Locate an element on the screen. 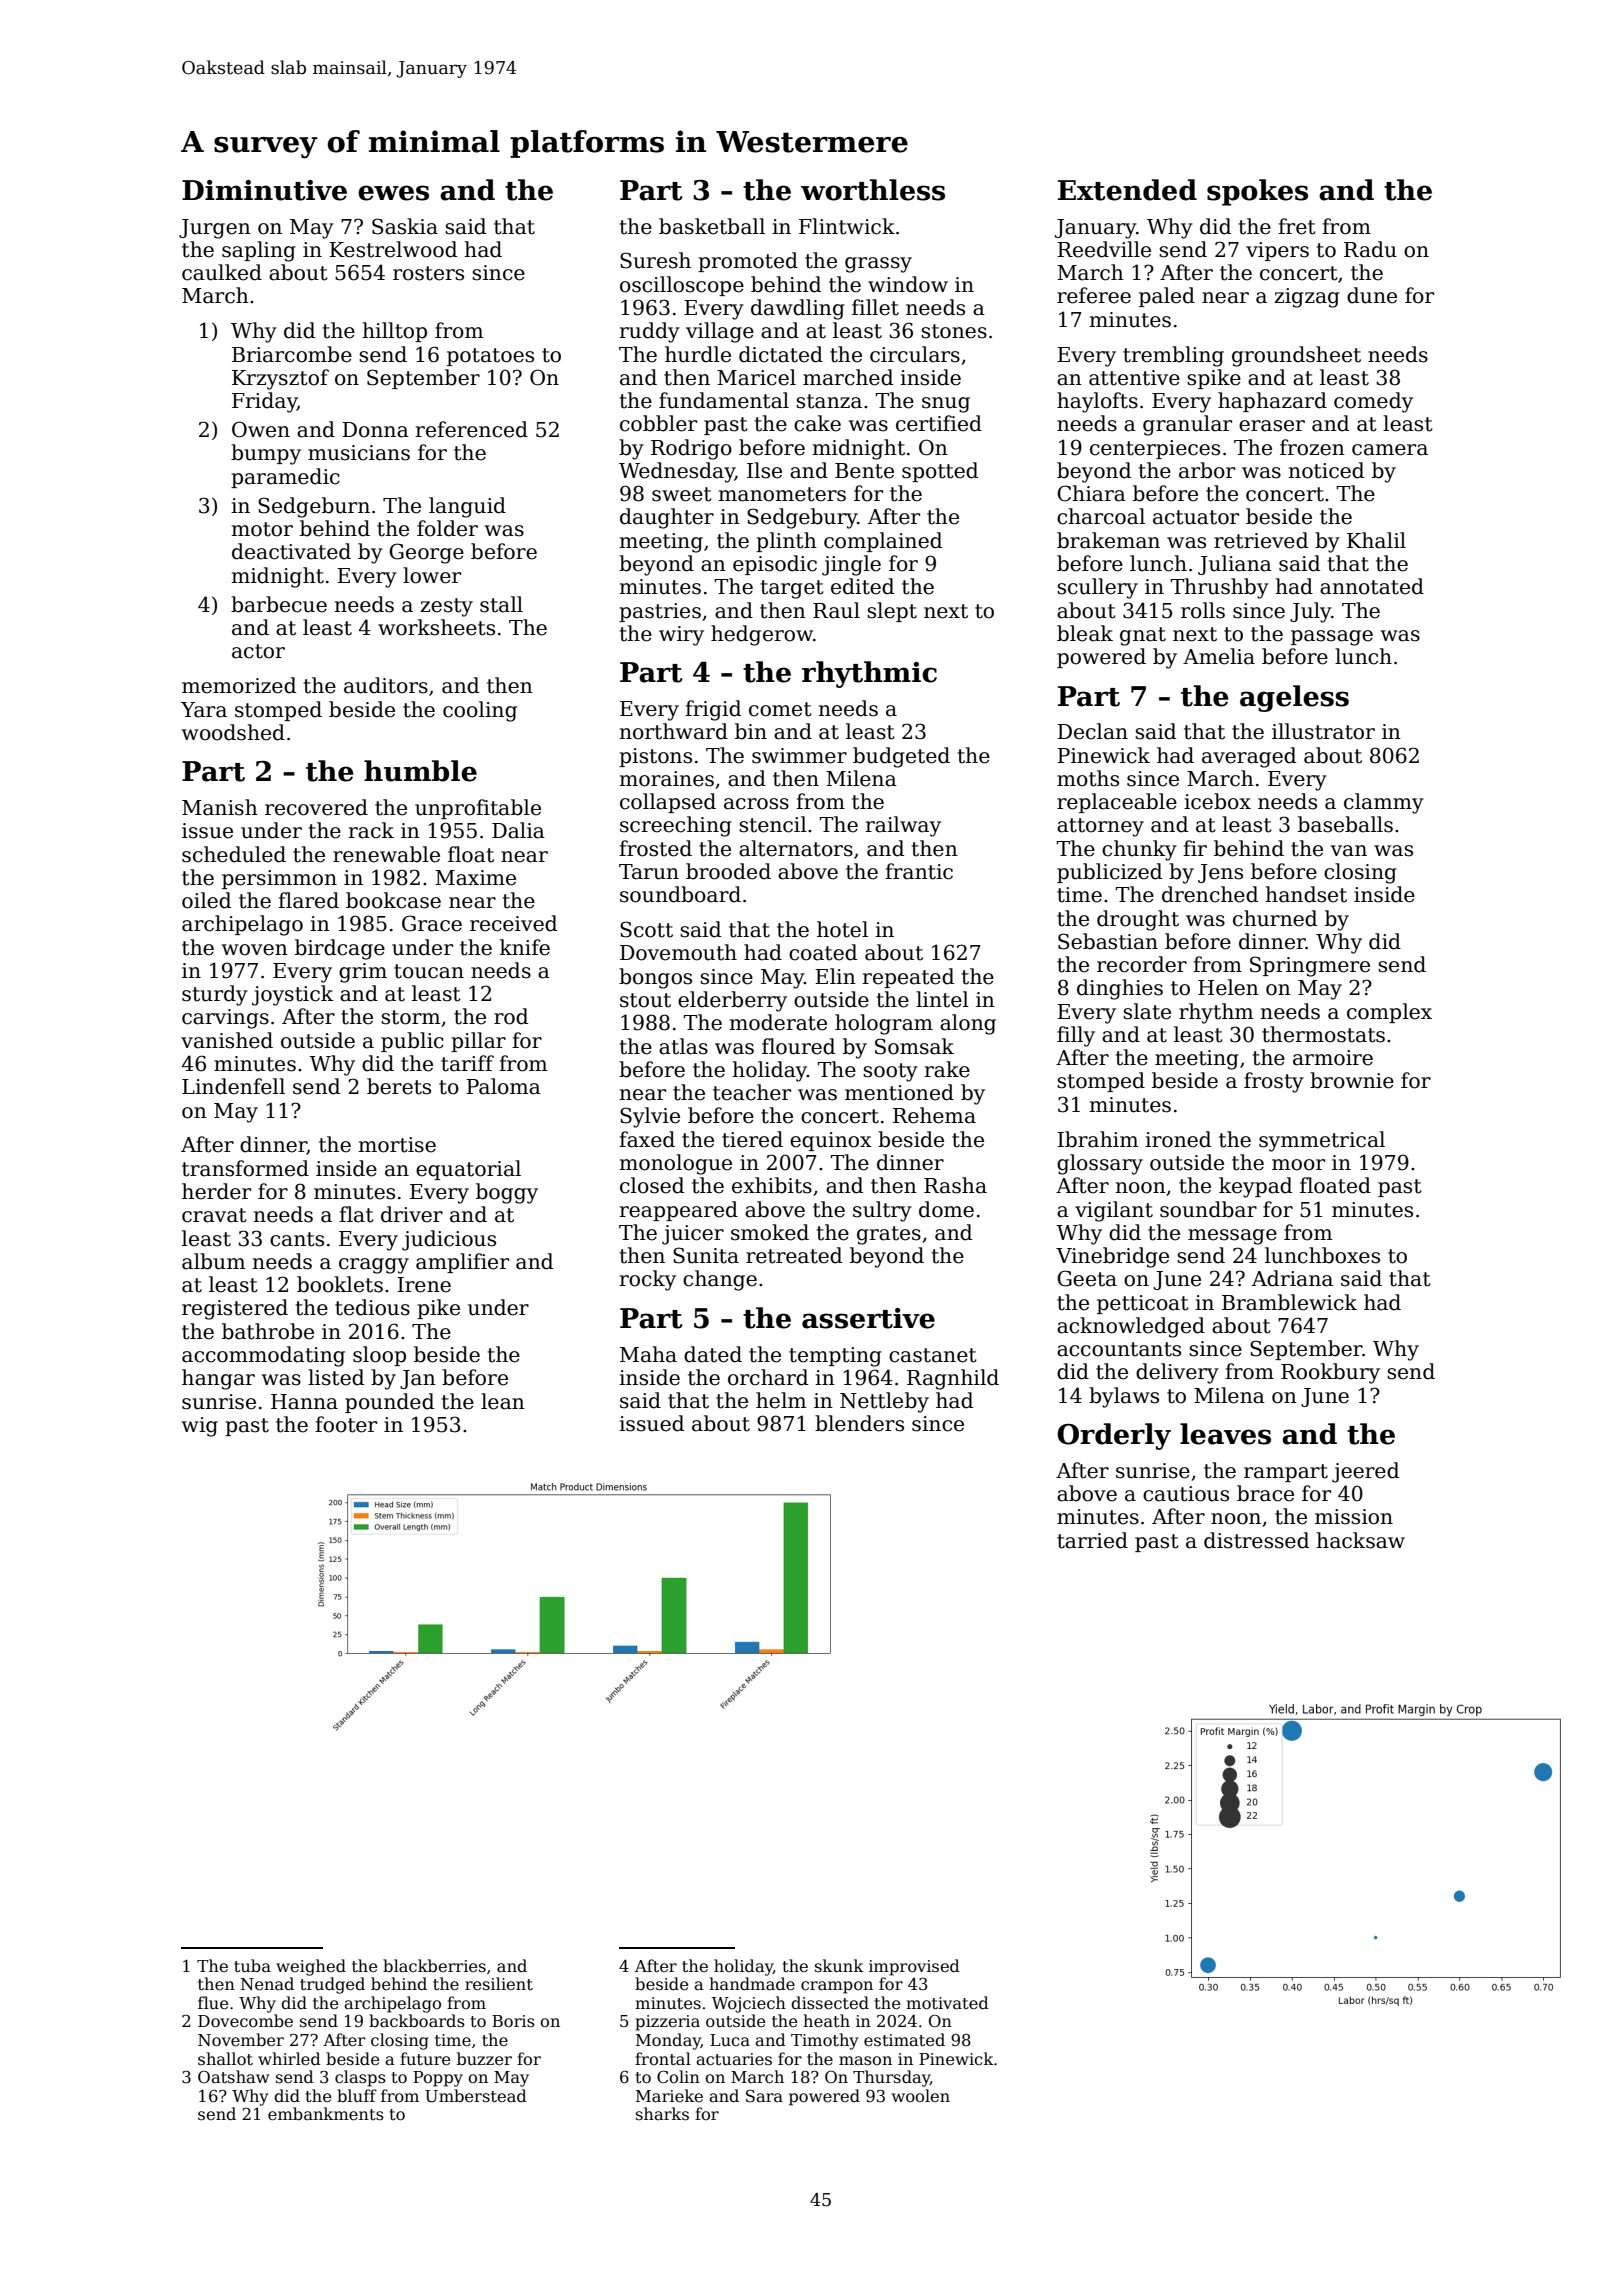 The width and height of the screenshot is (1620, 2292). Yara is located at coordinates (204, 710).
